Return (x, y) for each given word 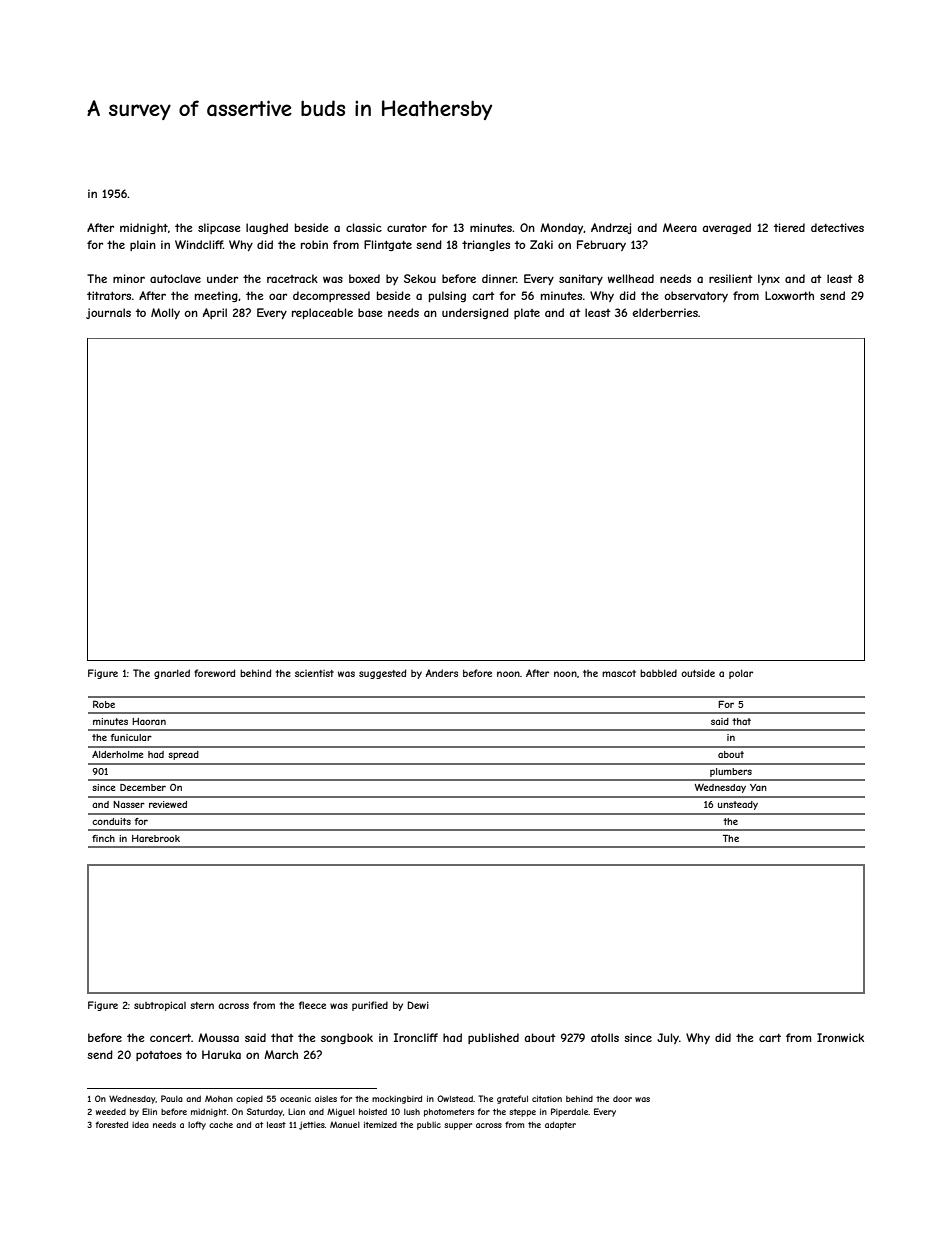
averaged (726, 228)
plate (527, 313)
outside (698, 673)
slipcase (219, 228)
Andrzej (611, 228)
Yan (758, 787)
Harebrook (156, 838)
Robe (104, 704)
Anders (442, 673)
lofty (197, 1125)
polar (741, 674)
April (215, 313)
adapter (560, 1125)
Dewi (418, 1005)
